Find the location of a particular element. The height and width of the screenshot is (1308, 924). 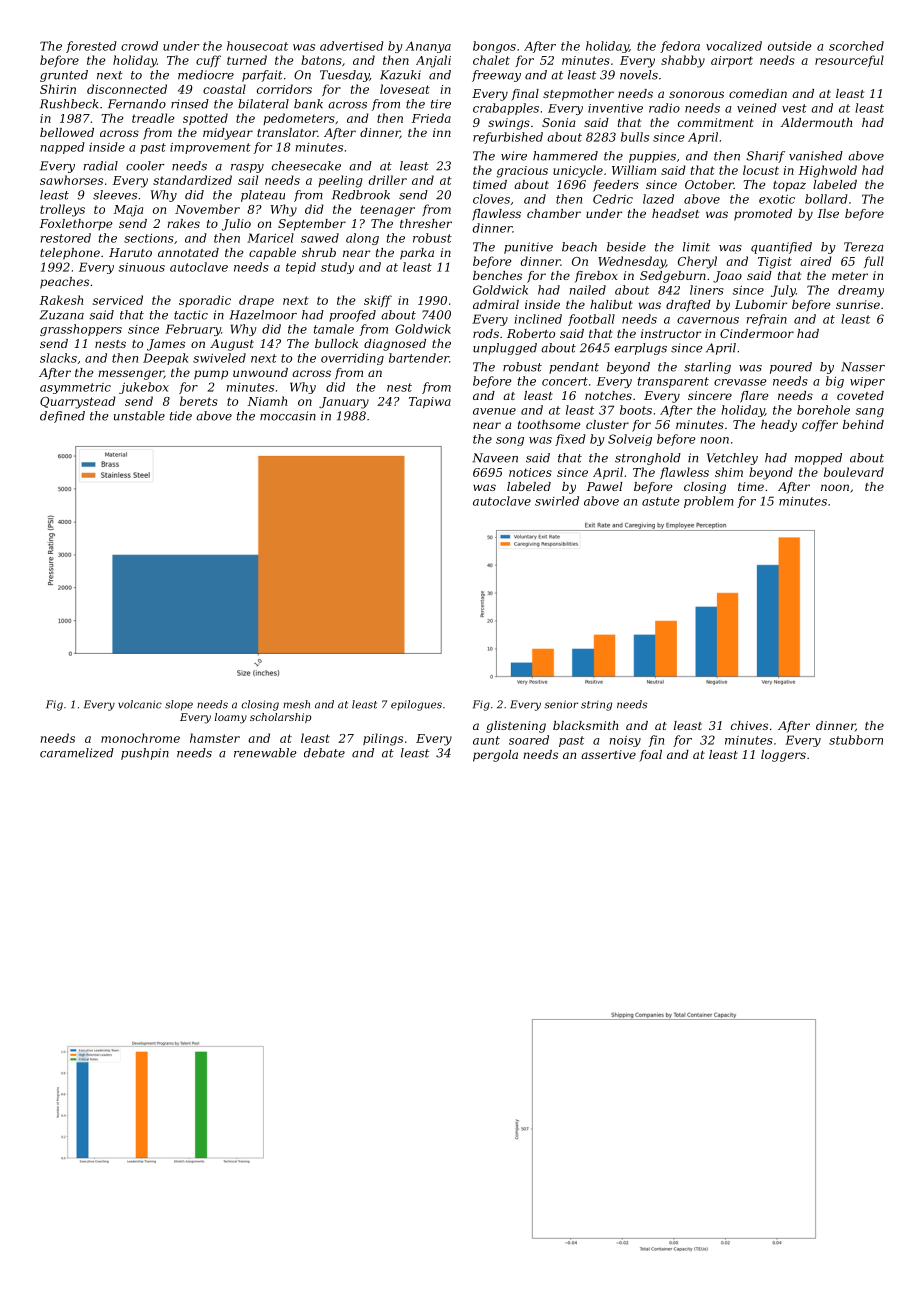

song is located at coordinates (510, 441).
